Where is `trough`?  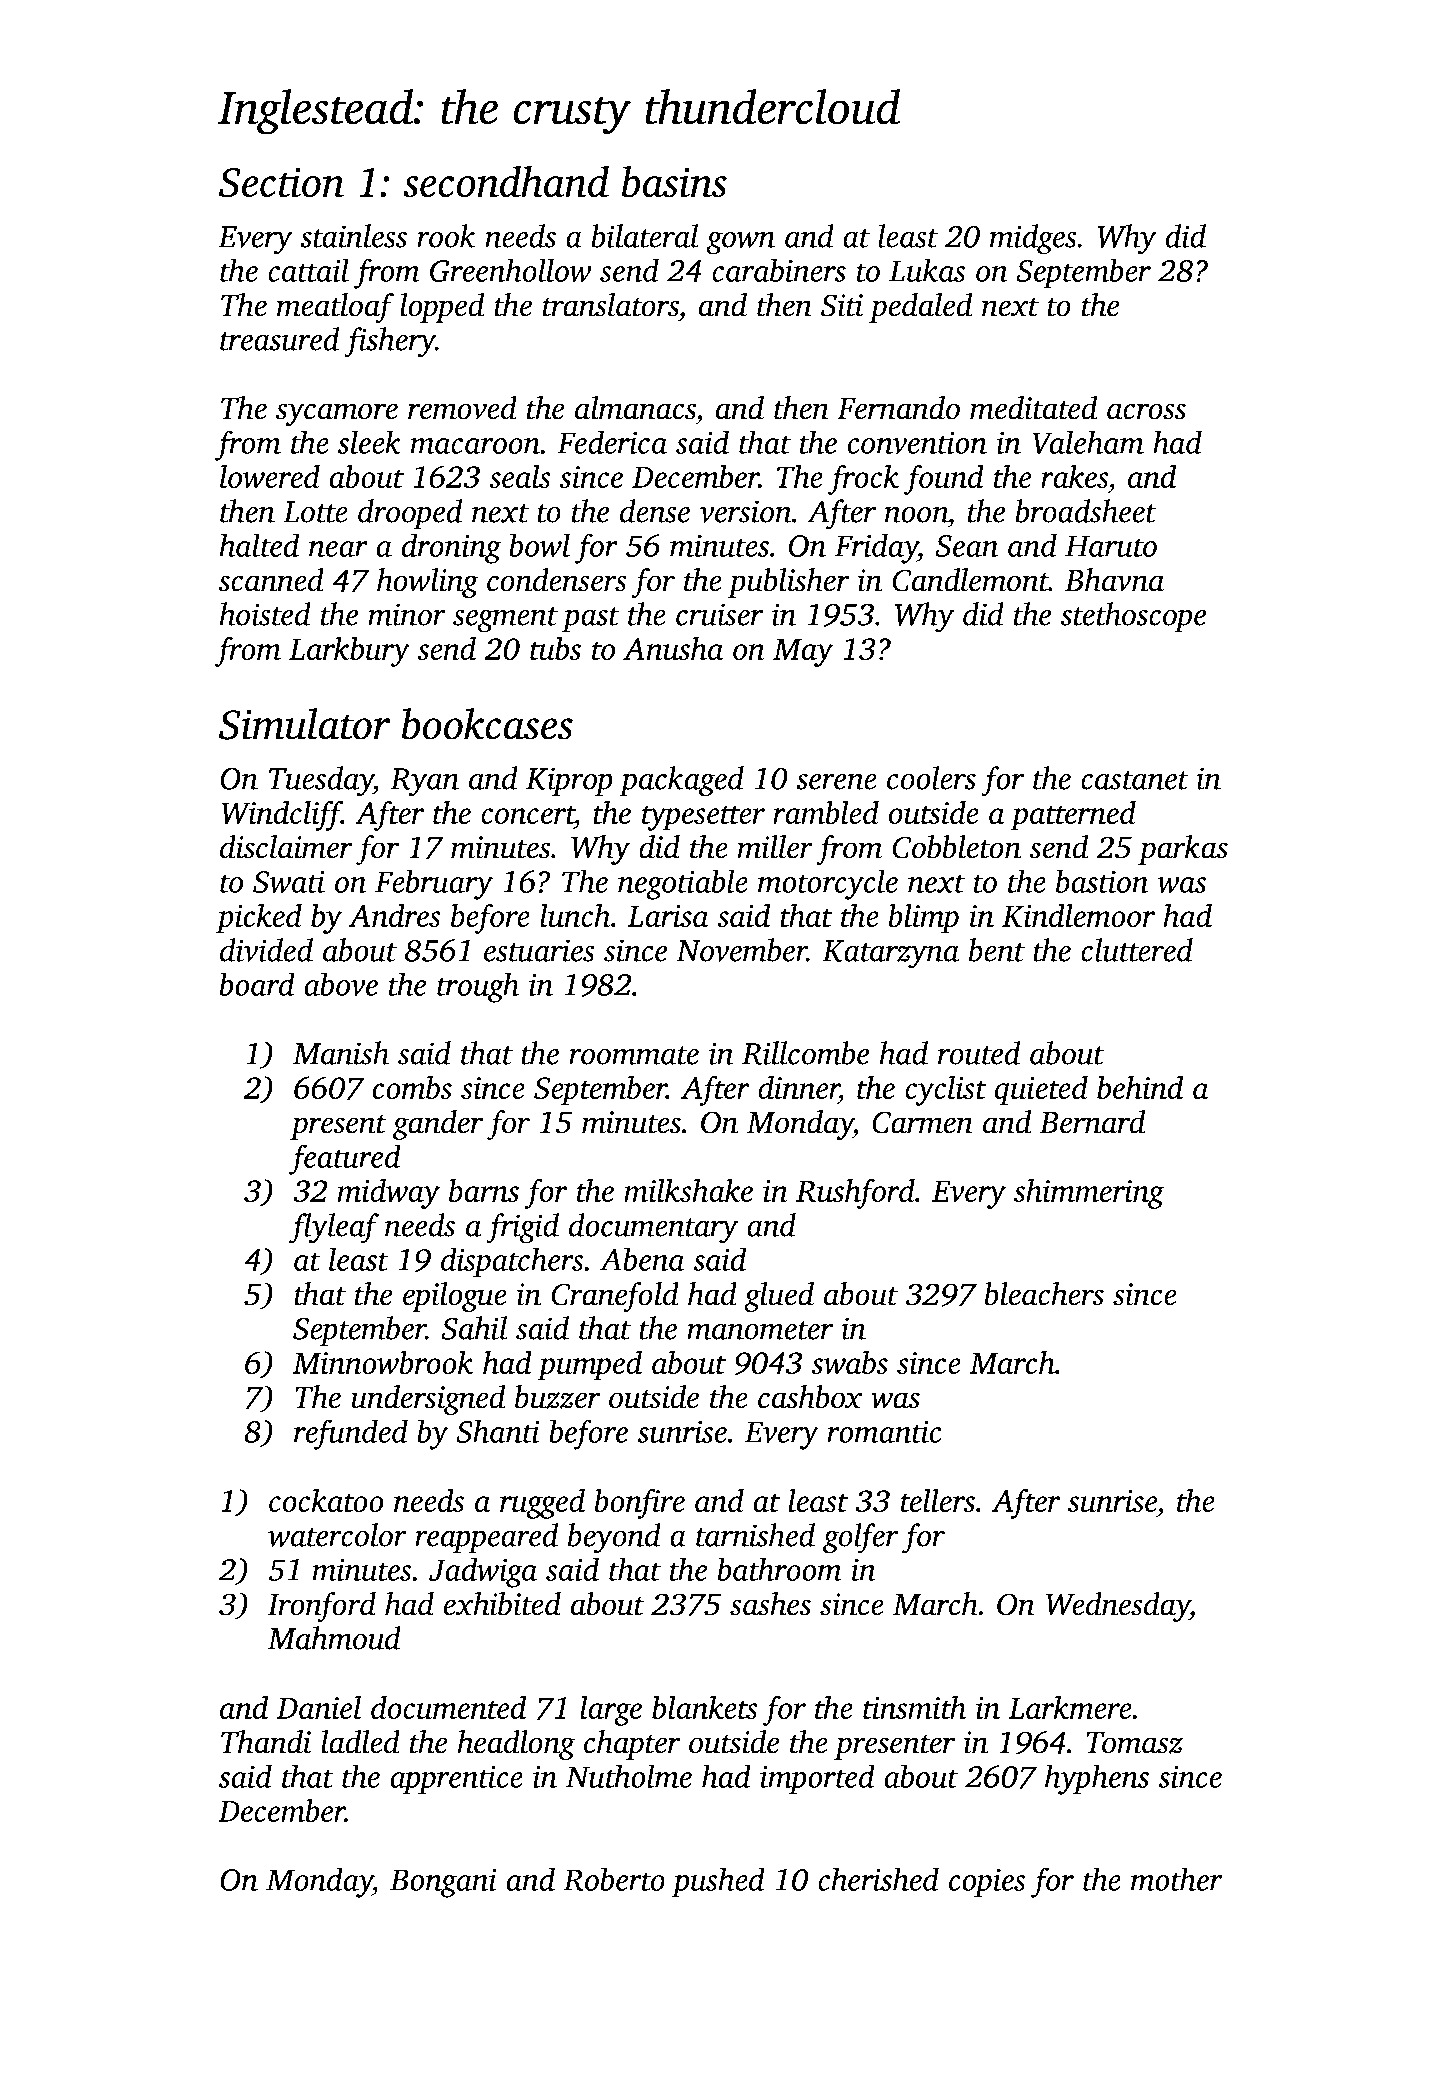
trough is located at coordinates (478, 987).
